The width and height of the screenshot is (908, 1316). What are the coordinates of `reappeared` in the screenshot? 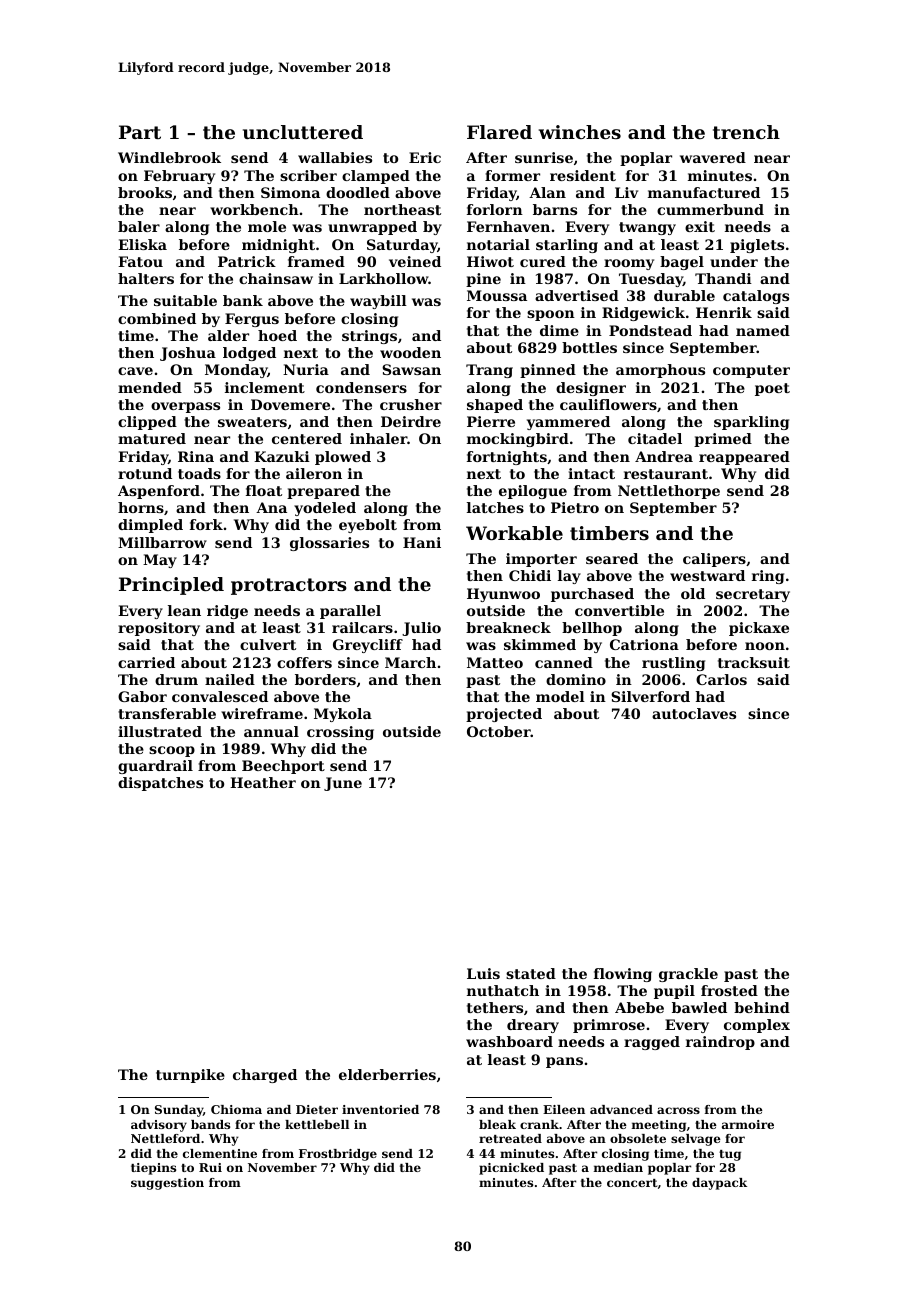 It's located at (744, 458).
